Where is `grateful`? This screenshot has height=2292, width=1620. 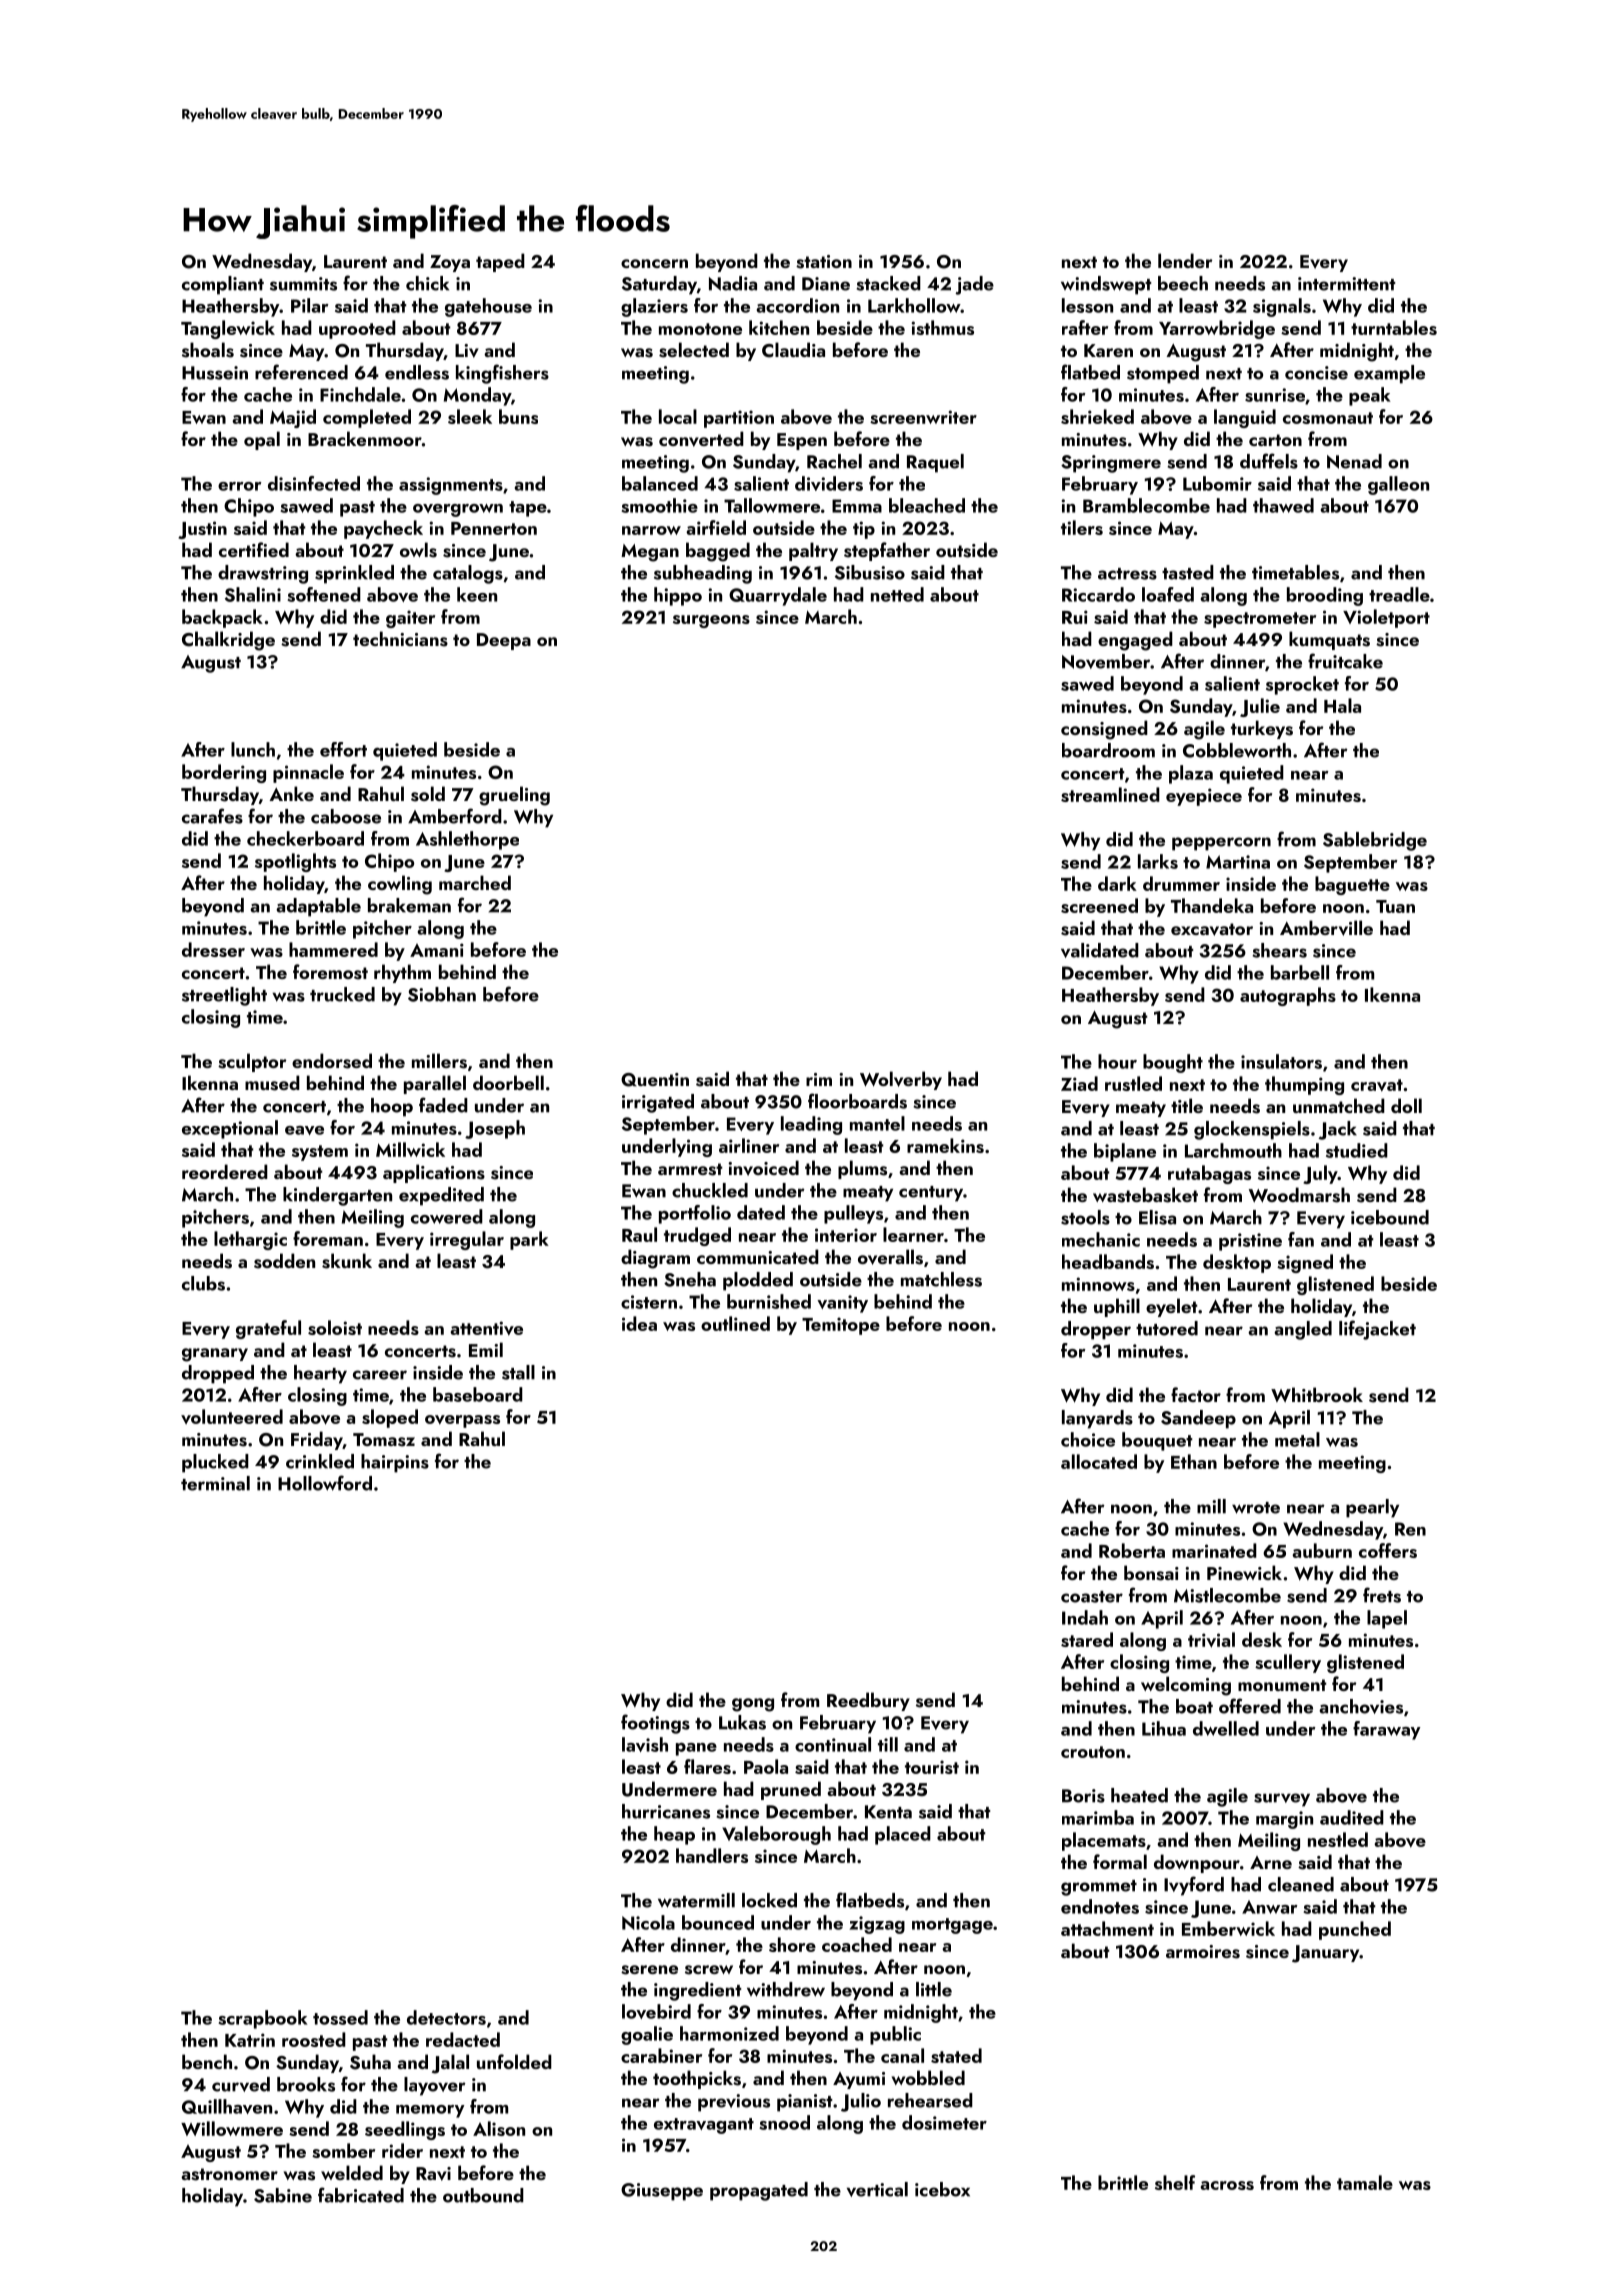 grateful is located at coordinates (268, 1329).
